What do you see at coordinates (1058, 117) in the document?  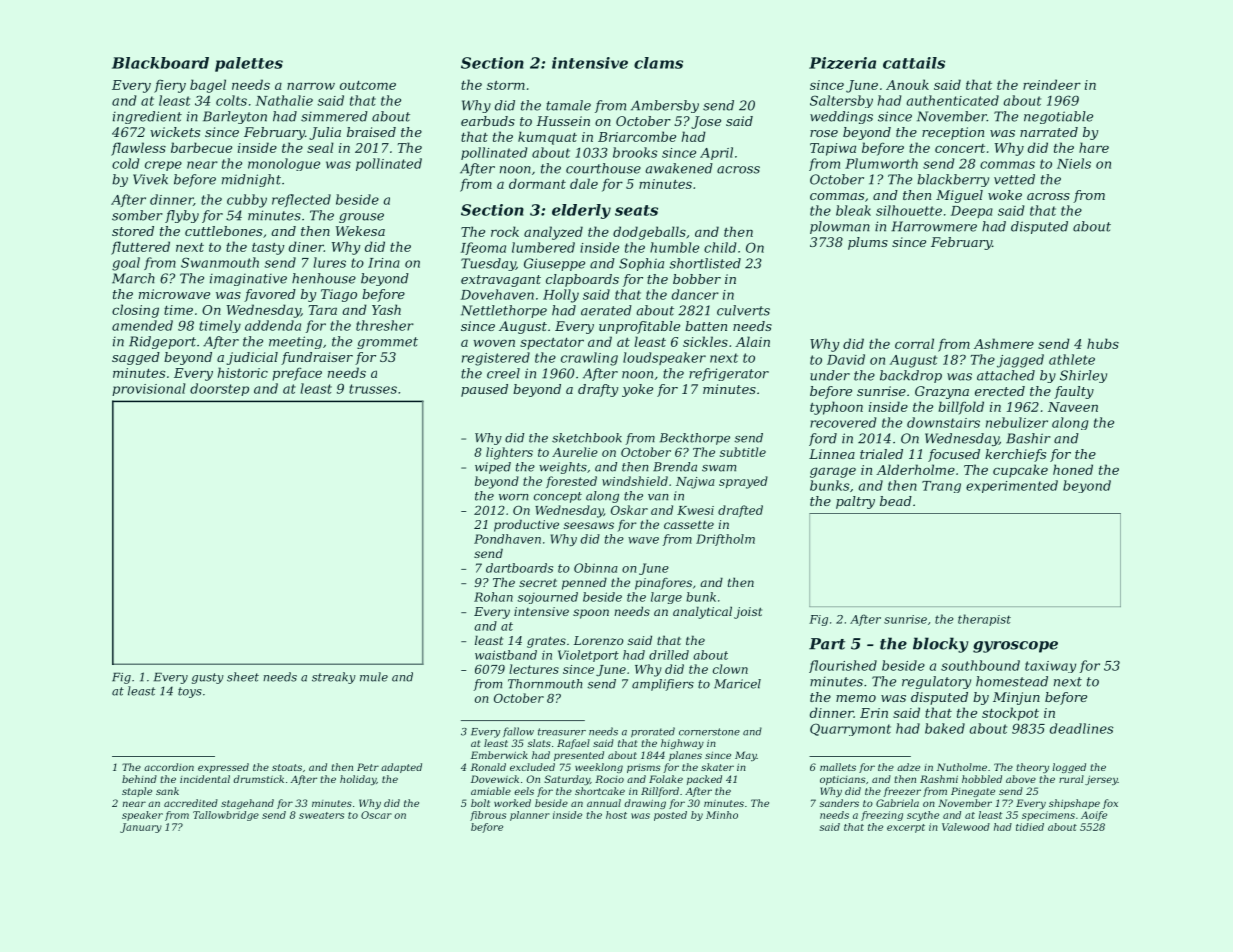 I see `negotiable` at bounding box center [1058, 117].
